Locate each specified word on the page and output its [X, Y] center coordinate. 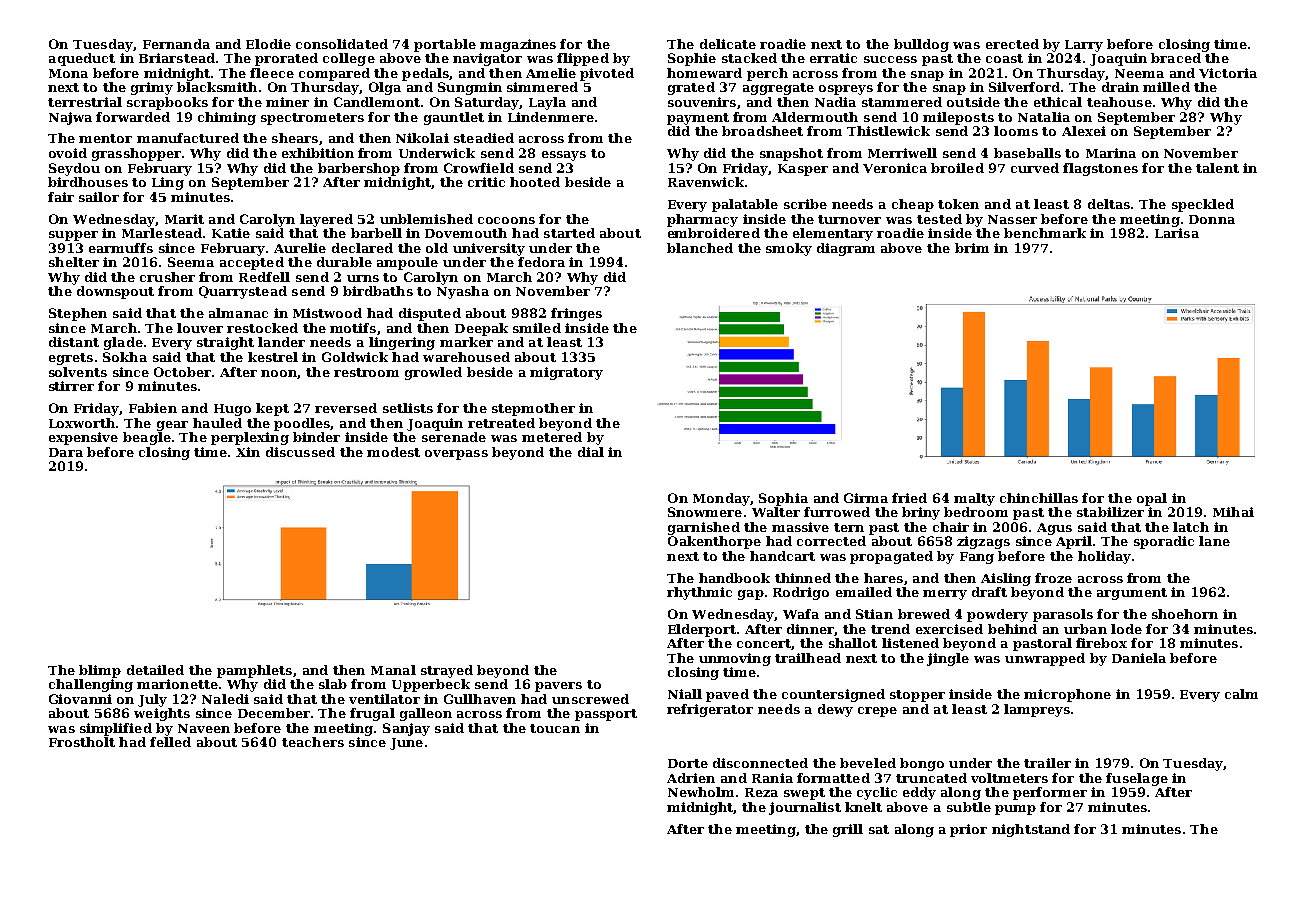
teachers [313, 742]
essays [564, 156]
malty [974, 499]
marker [466, 342]
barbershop [359, 169]
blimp [100, 671]
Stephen [78, 314]
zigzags [983, 542]
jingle [948, 659]
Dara [66, 452]
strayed [447, 671]
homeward [704, 73]
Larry [1084, 46]
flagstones [1100, 169]
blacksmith [217, 87]
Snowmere [705, 512]
